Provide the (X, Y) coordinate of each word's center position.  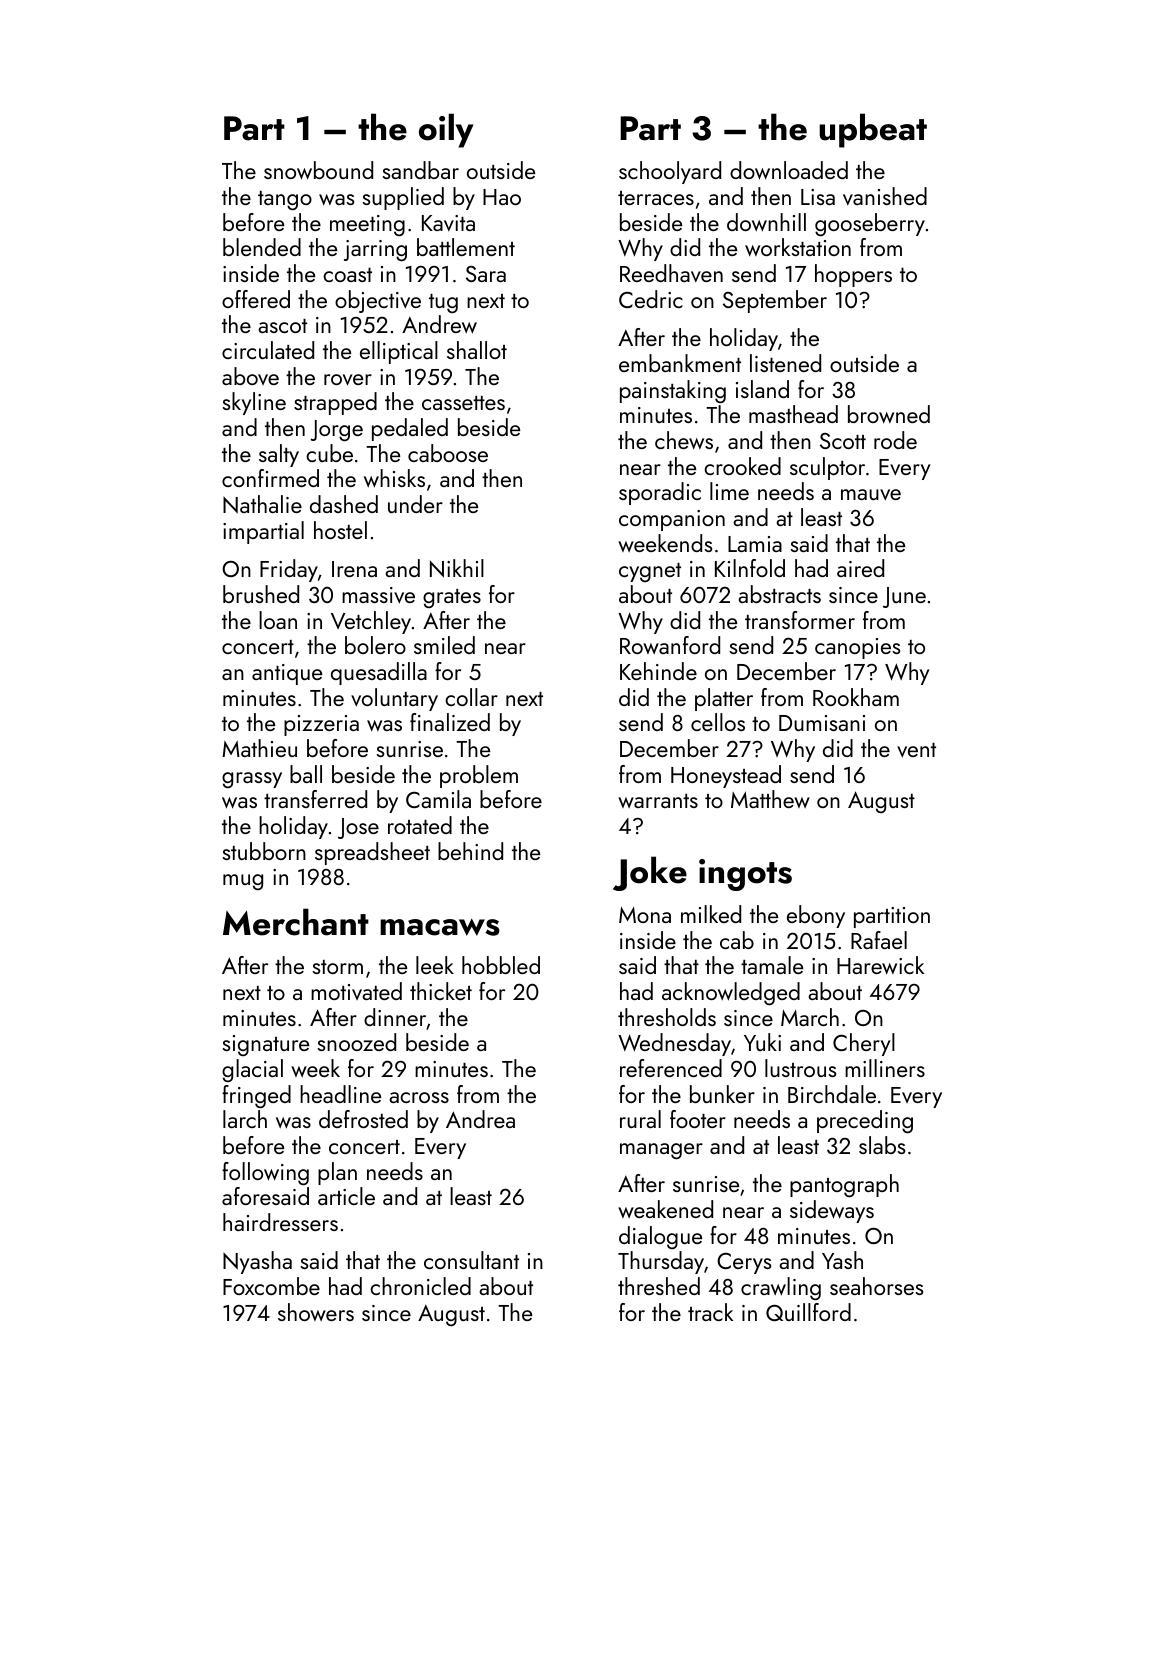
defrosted (363, 1119)
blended (262, 247)
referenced (671, 1068)
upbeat (873, 130)
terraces (656, 198)
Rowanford (670, 645)
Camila (438, 799)
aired (860, 568)
